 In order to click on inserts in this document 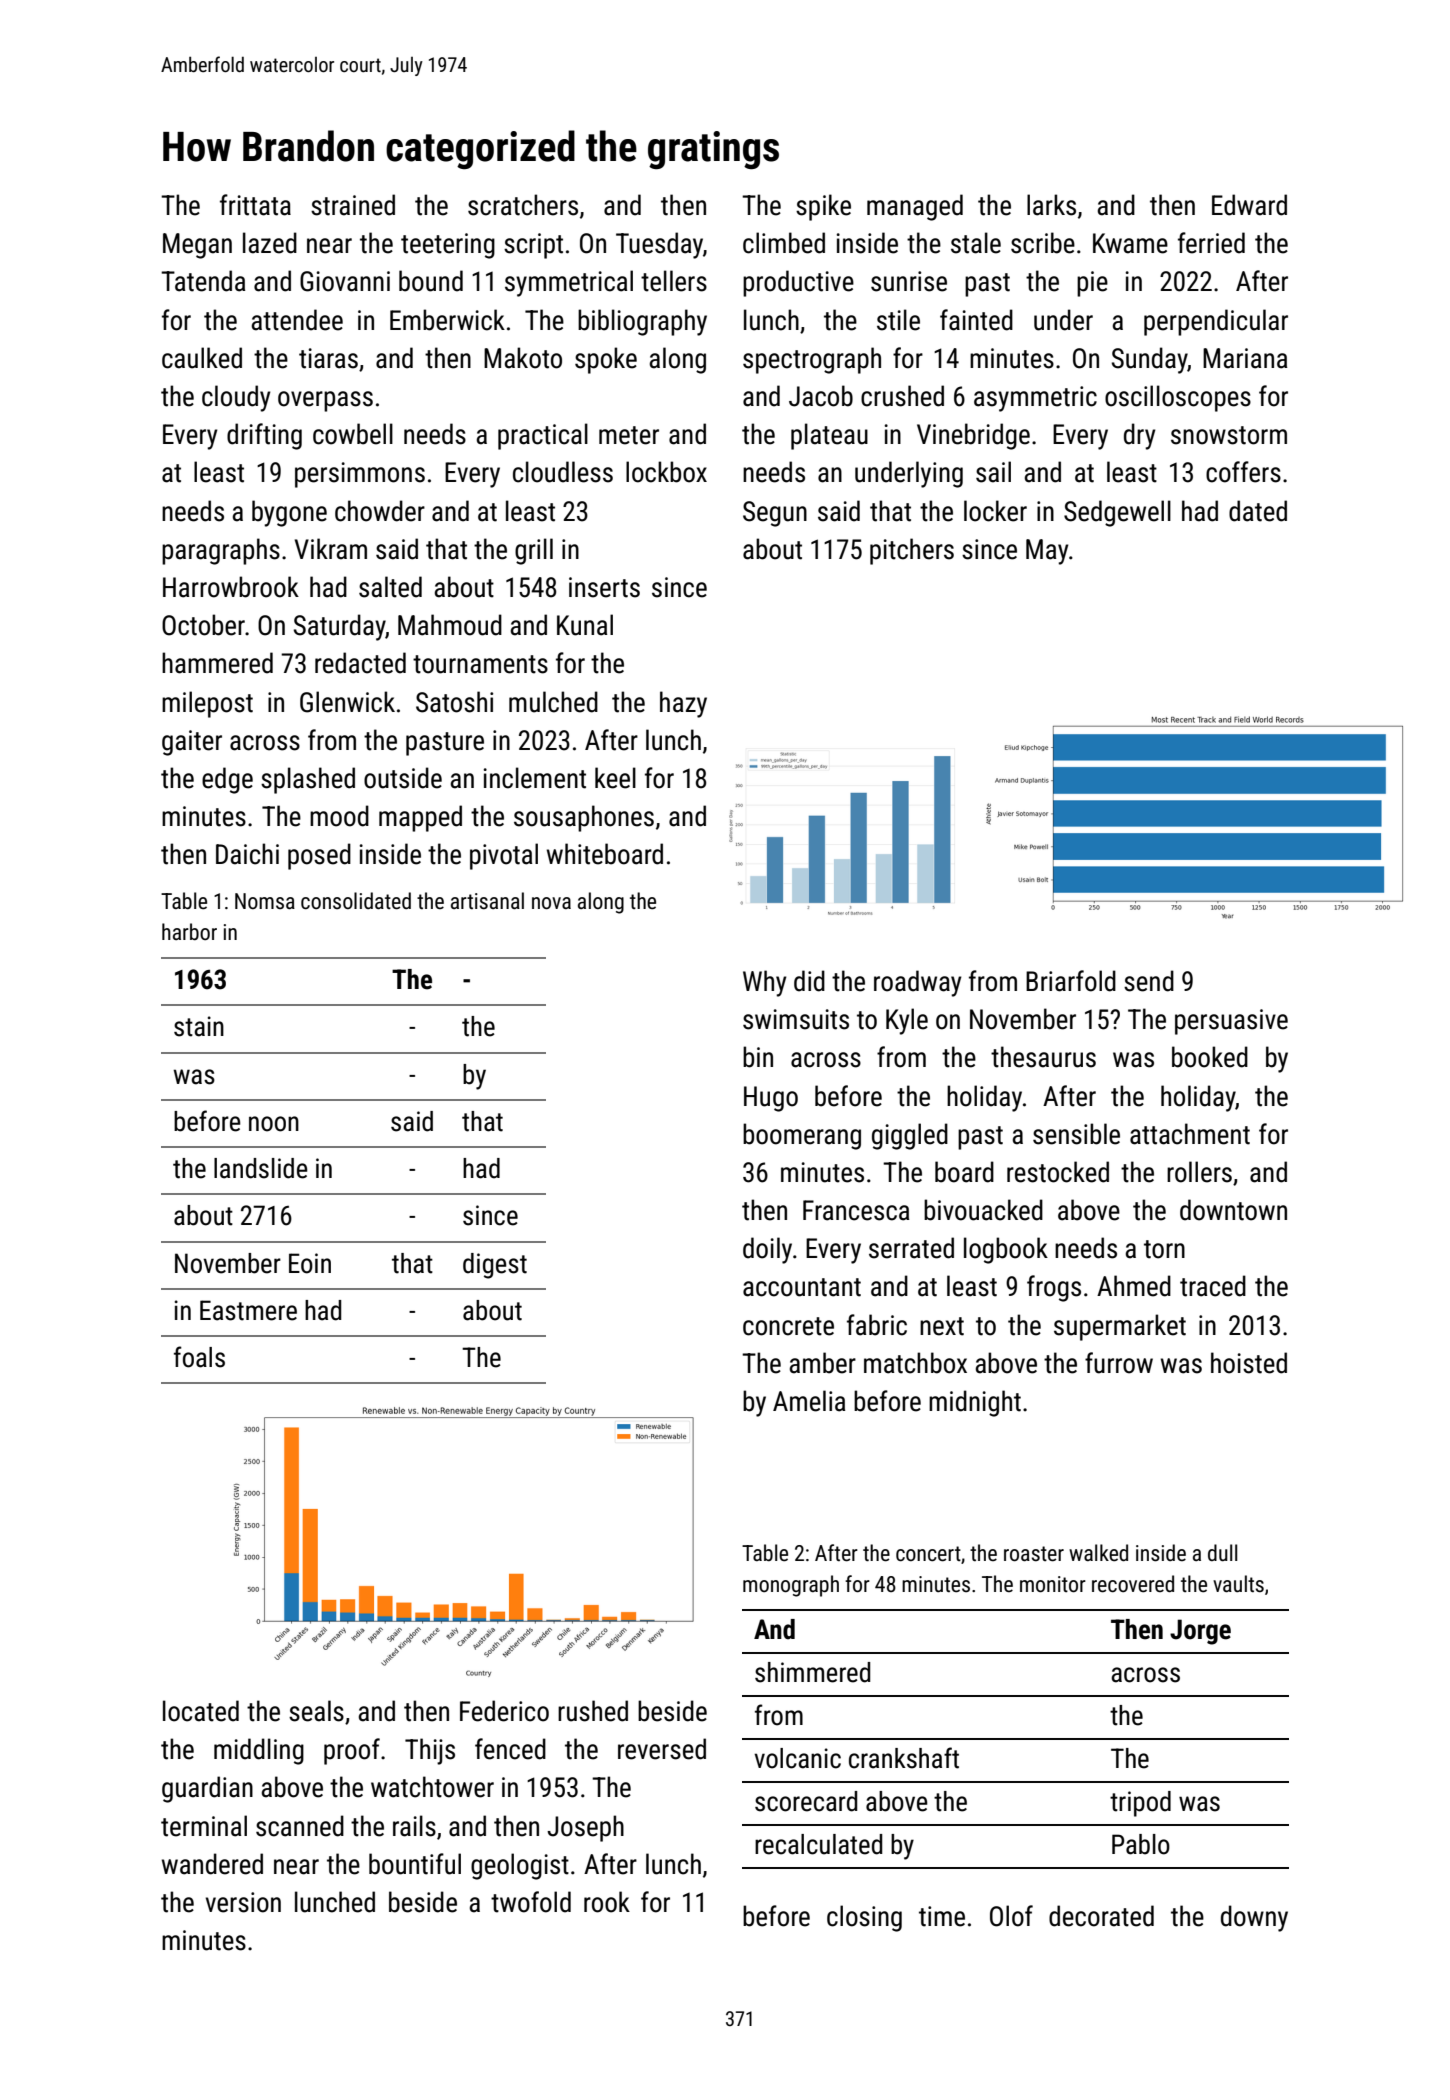, I will do `click(604, 587)`.
